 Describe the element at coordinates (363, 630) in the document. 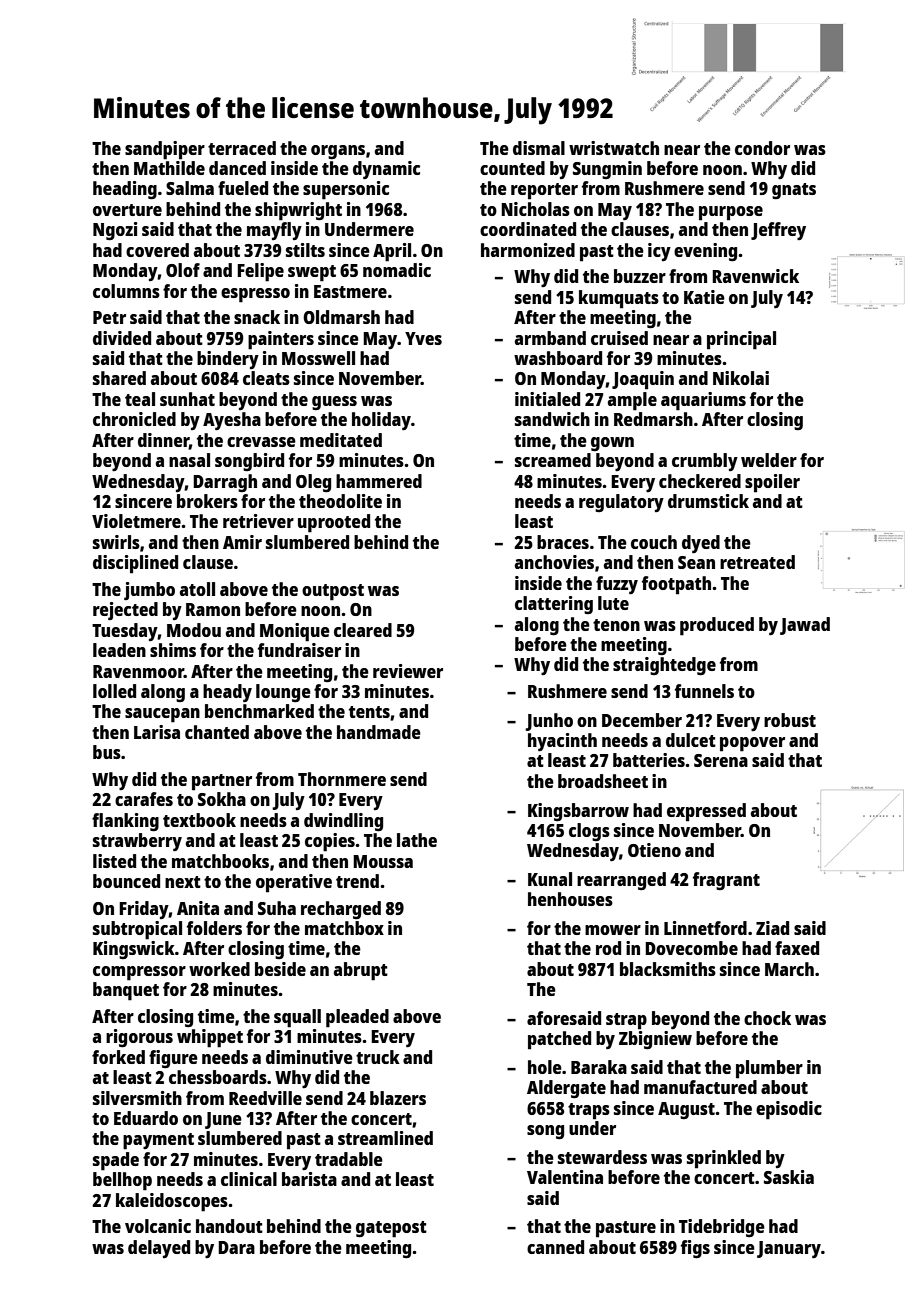

I see `cleared` at that location.
